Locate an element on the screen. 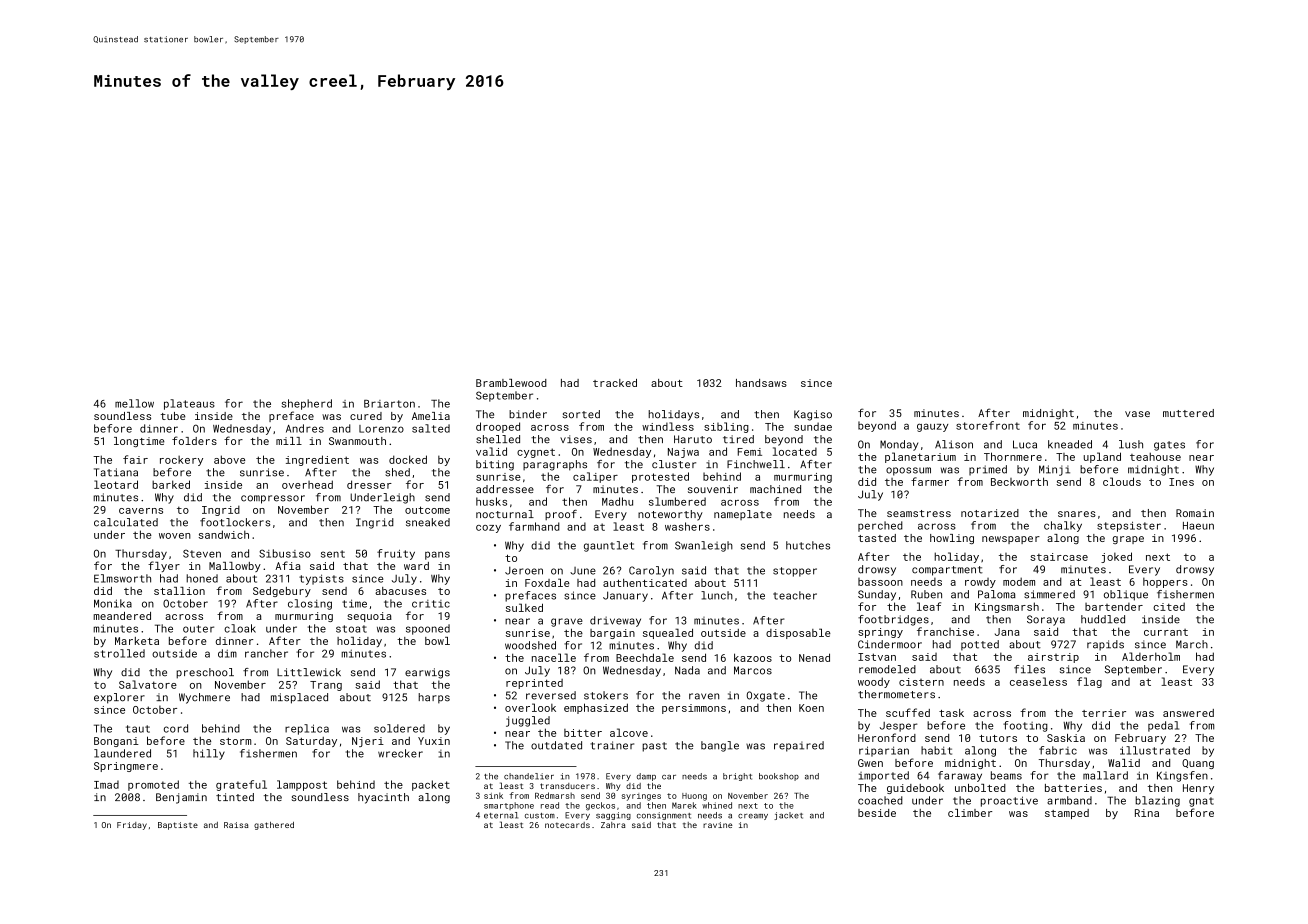 The height and width of the screenshot is (924, 1308). jacket is located at coordinates (788, 816).
